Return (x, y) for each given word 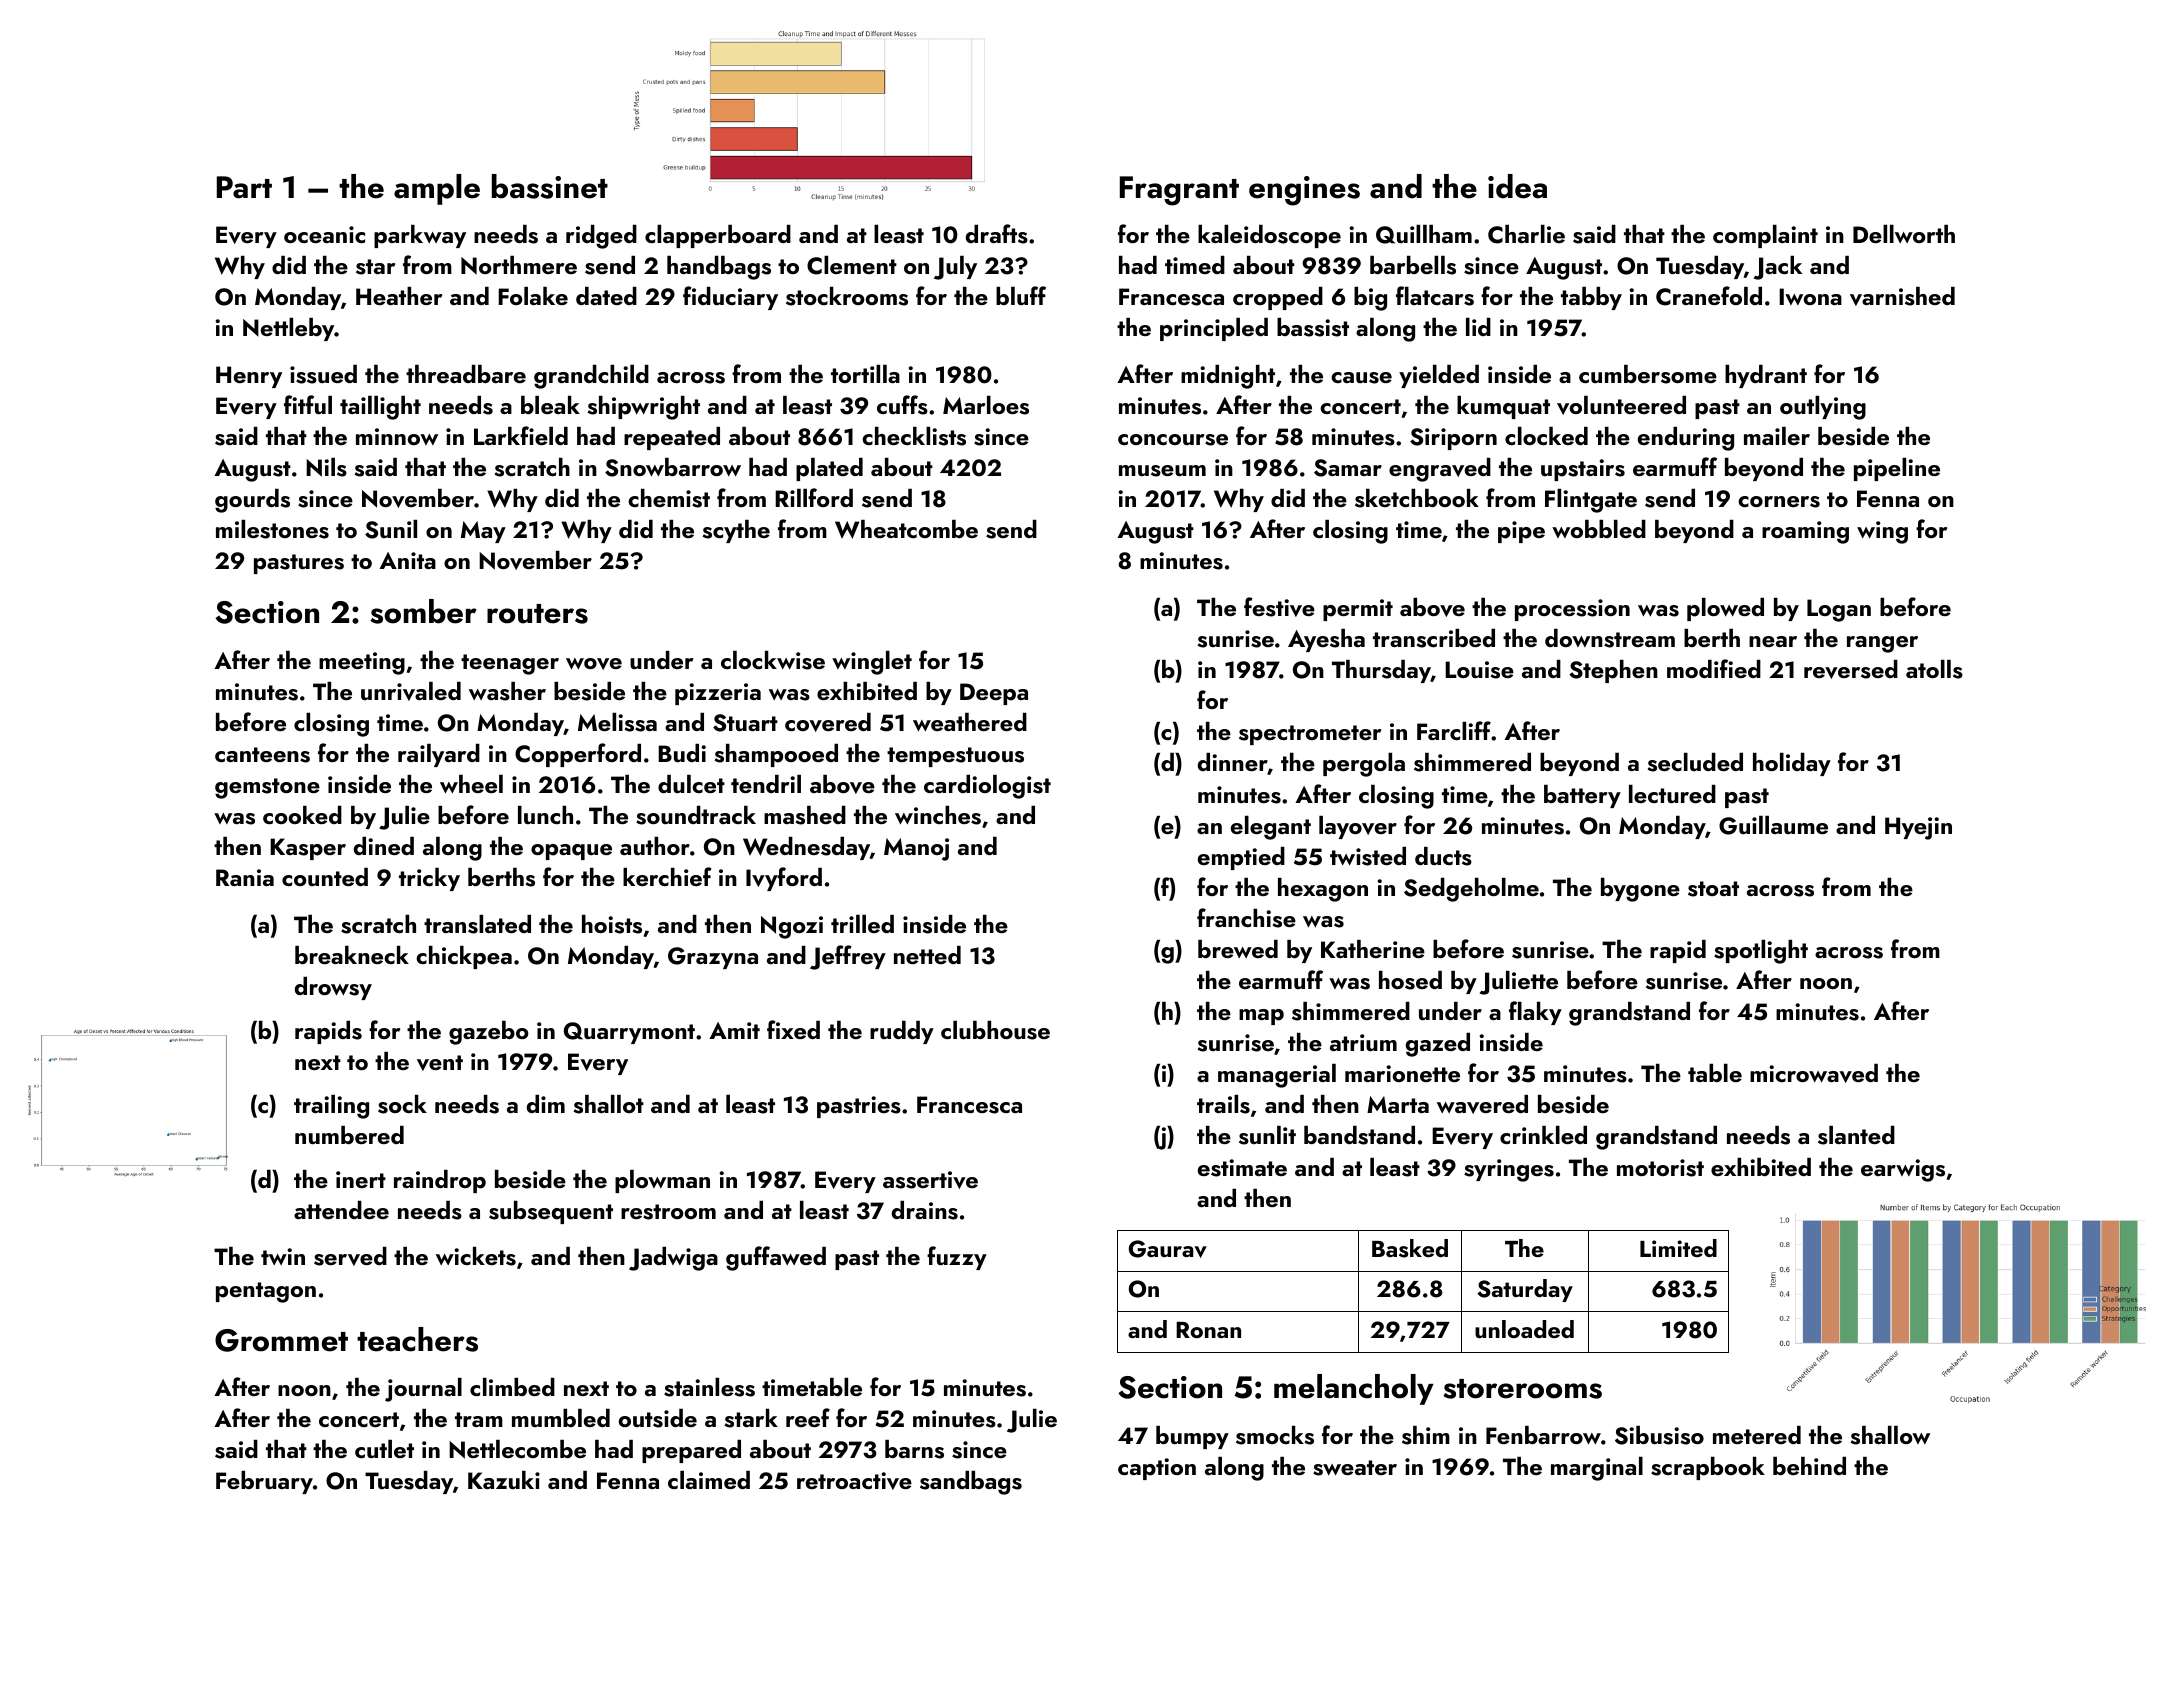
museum (1162, 471)
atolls (1934, 669)
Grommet (281, 1340)
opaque (571, 852)
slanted (1856, 1135)
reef (808, 1417)
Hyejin (1918, 828)
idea (1517, 186)
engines (1304, 191)
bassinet (550, 186)
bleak (550, 405)
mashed (805, 815)
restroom (668, 1212)
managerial (1277, 1076)
